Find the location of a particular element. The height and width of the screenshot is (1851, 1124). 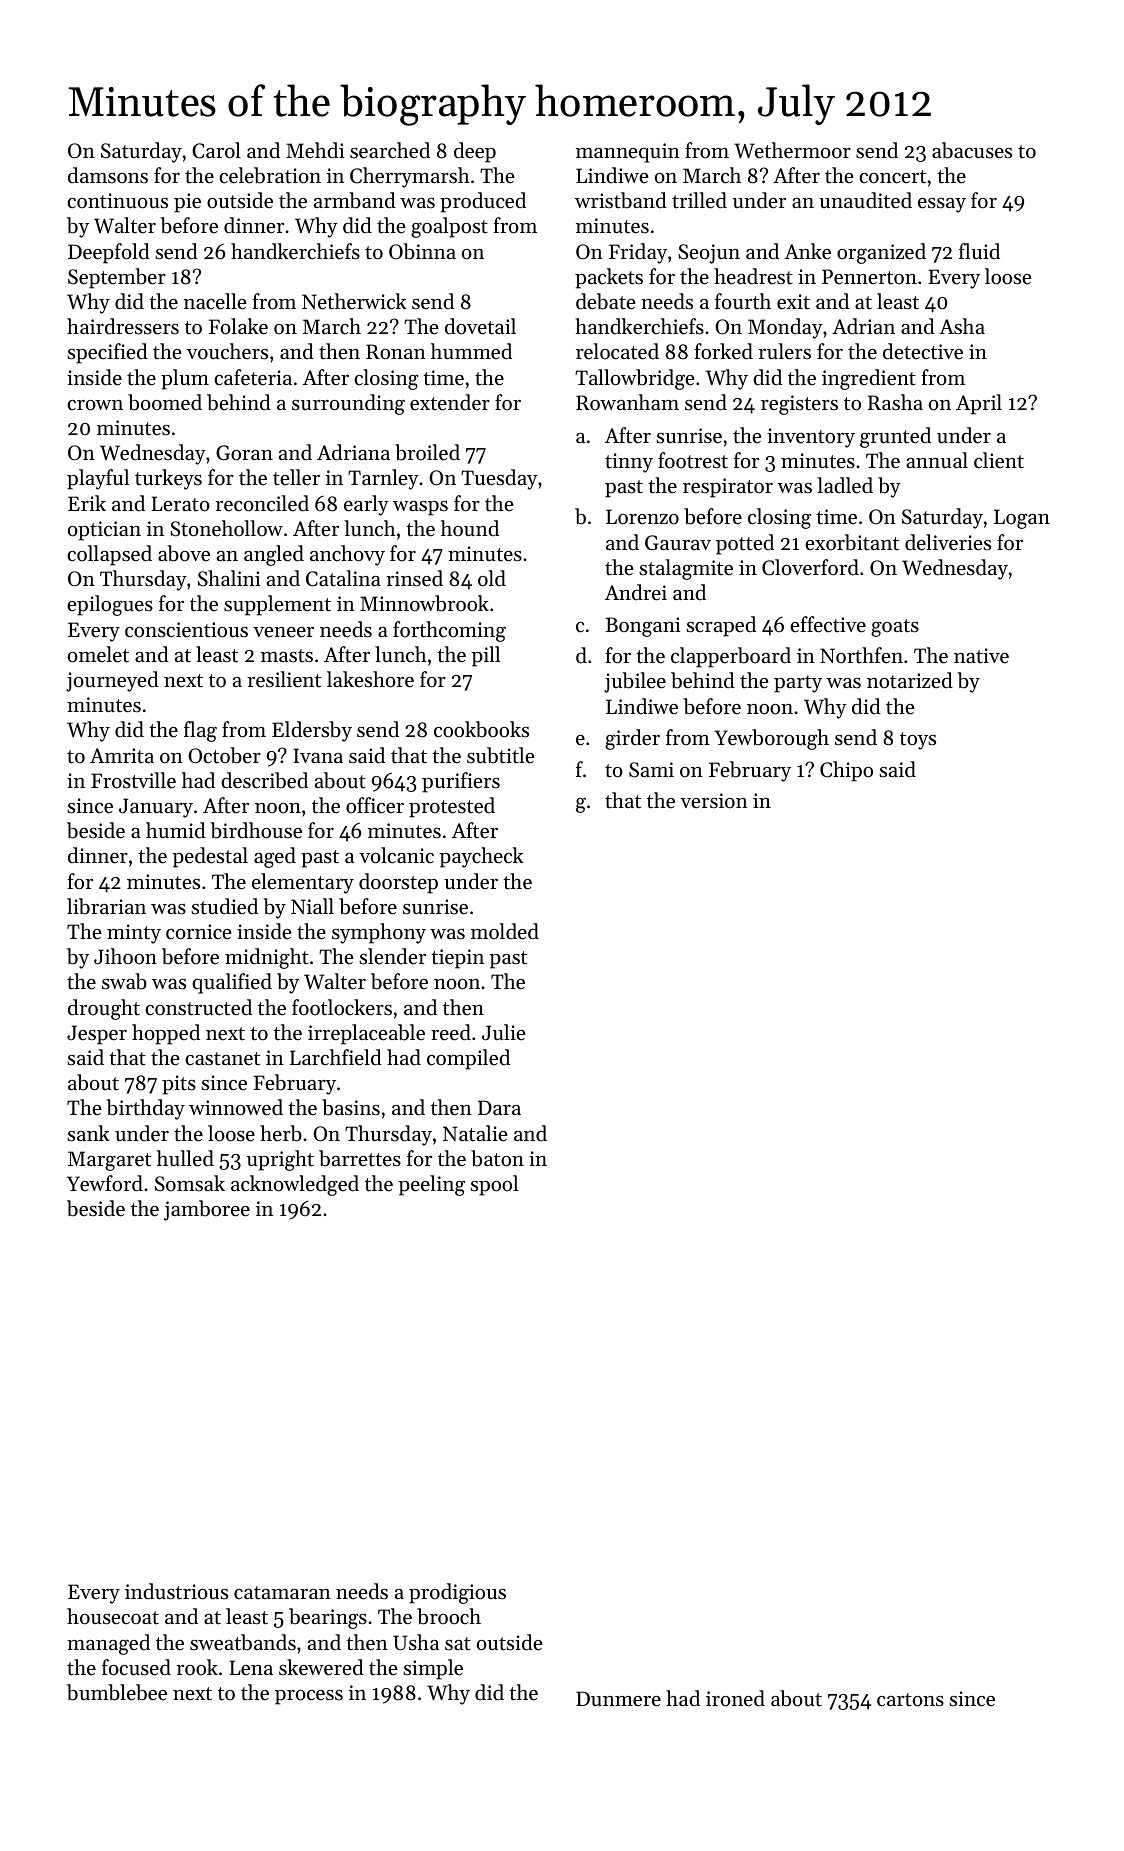

Erik is located at coordinates (87, 503).
